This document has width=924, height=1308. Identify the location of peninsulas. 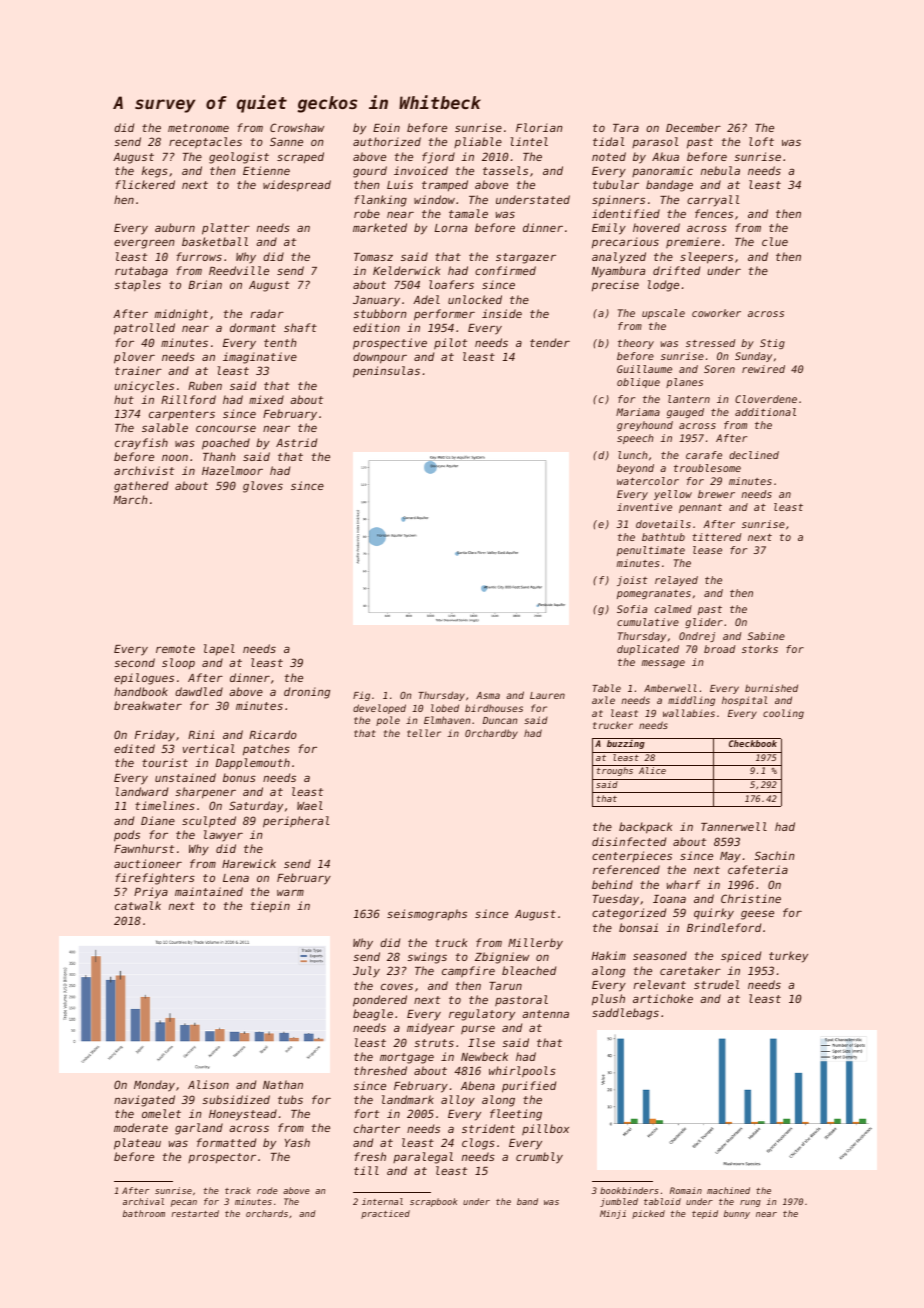
(386, 372).
